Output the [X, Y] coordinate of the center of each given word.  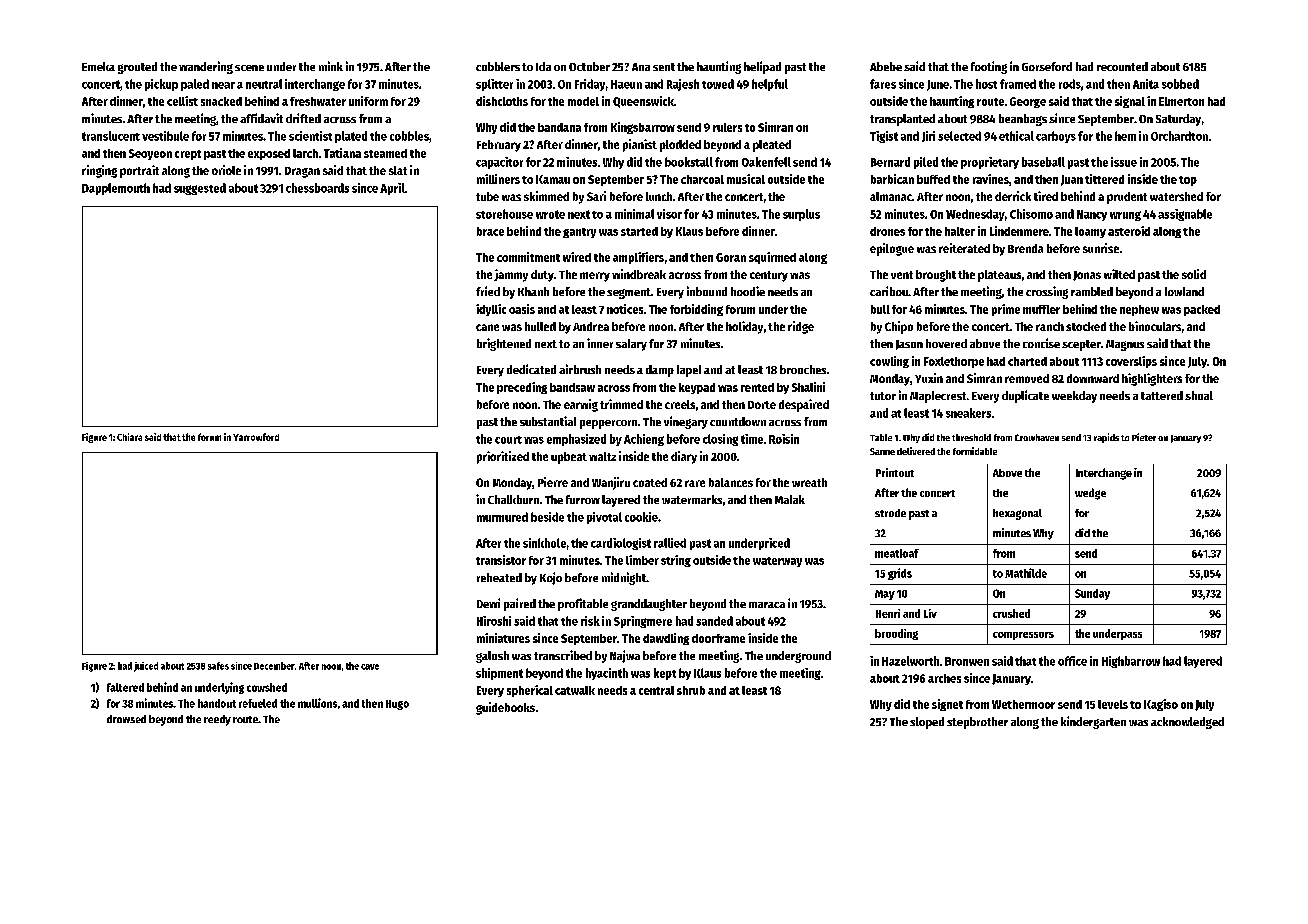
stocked [1086, 326]
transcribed [563, 655]
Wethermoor [1023, 704]
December [274, 666]
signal [1130, 102]
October [589, 66]
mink [331, 66]
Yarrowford [256, 437]
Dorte [762, 405]
